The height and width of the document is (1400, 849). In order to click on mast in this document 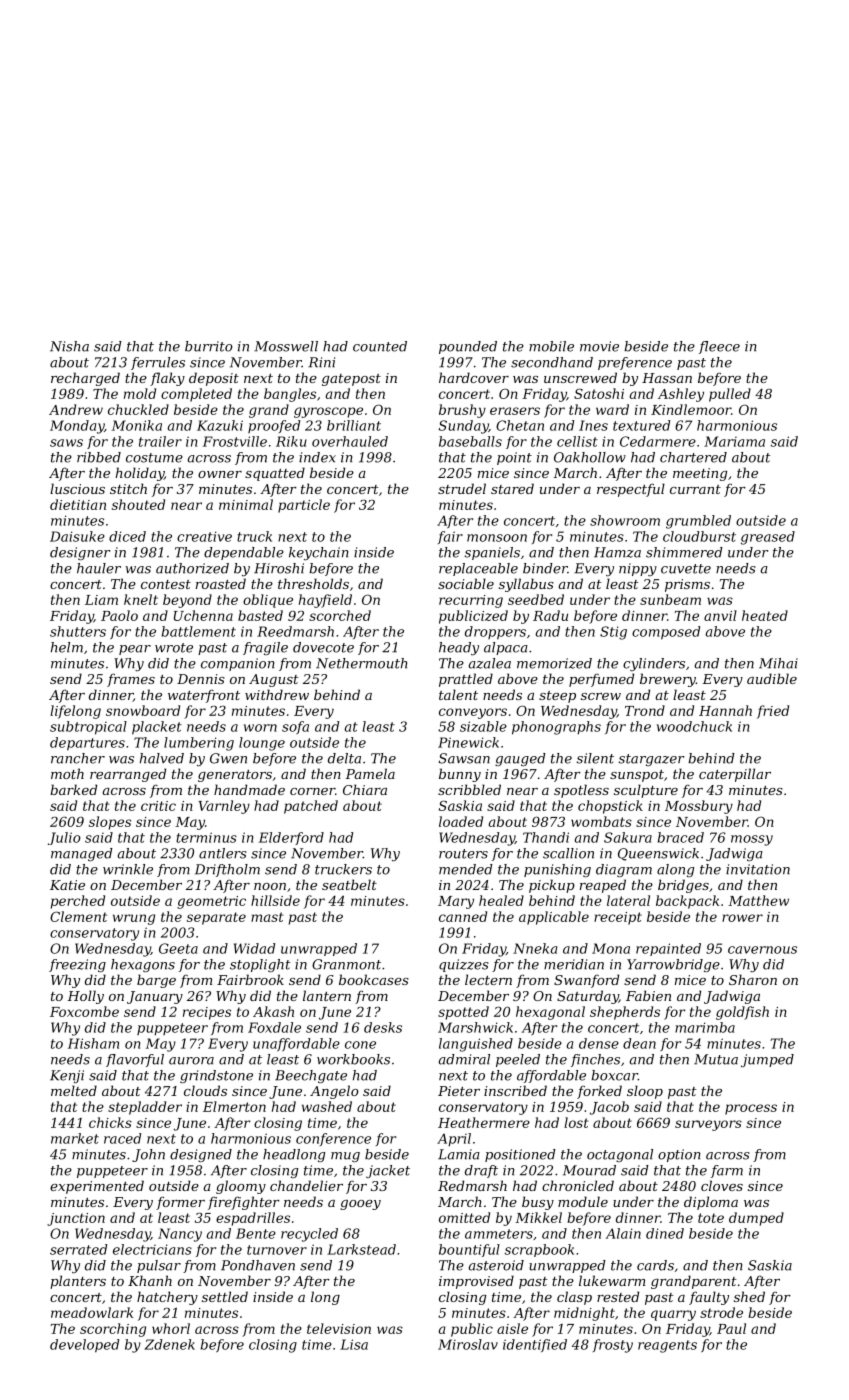, I will do `click(267, 917)`.
